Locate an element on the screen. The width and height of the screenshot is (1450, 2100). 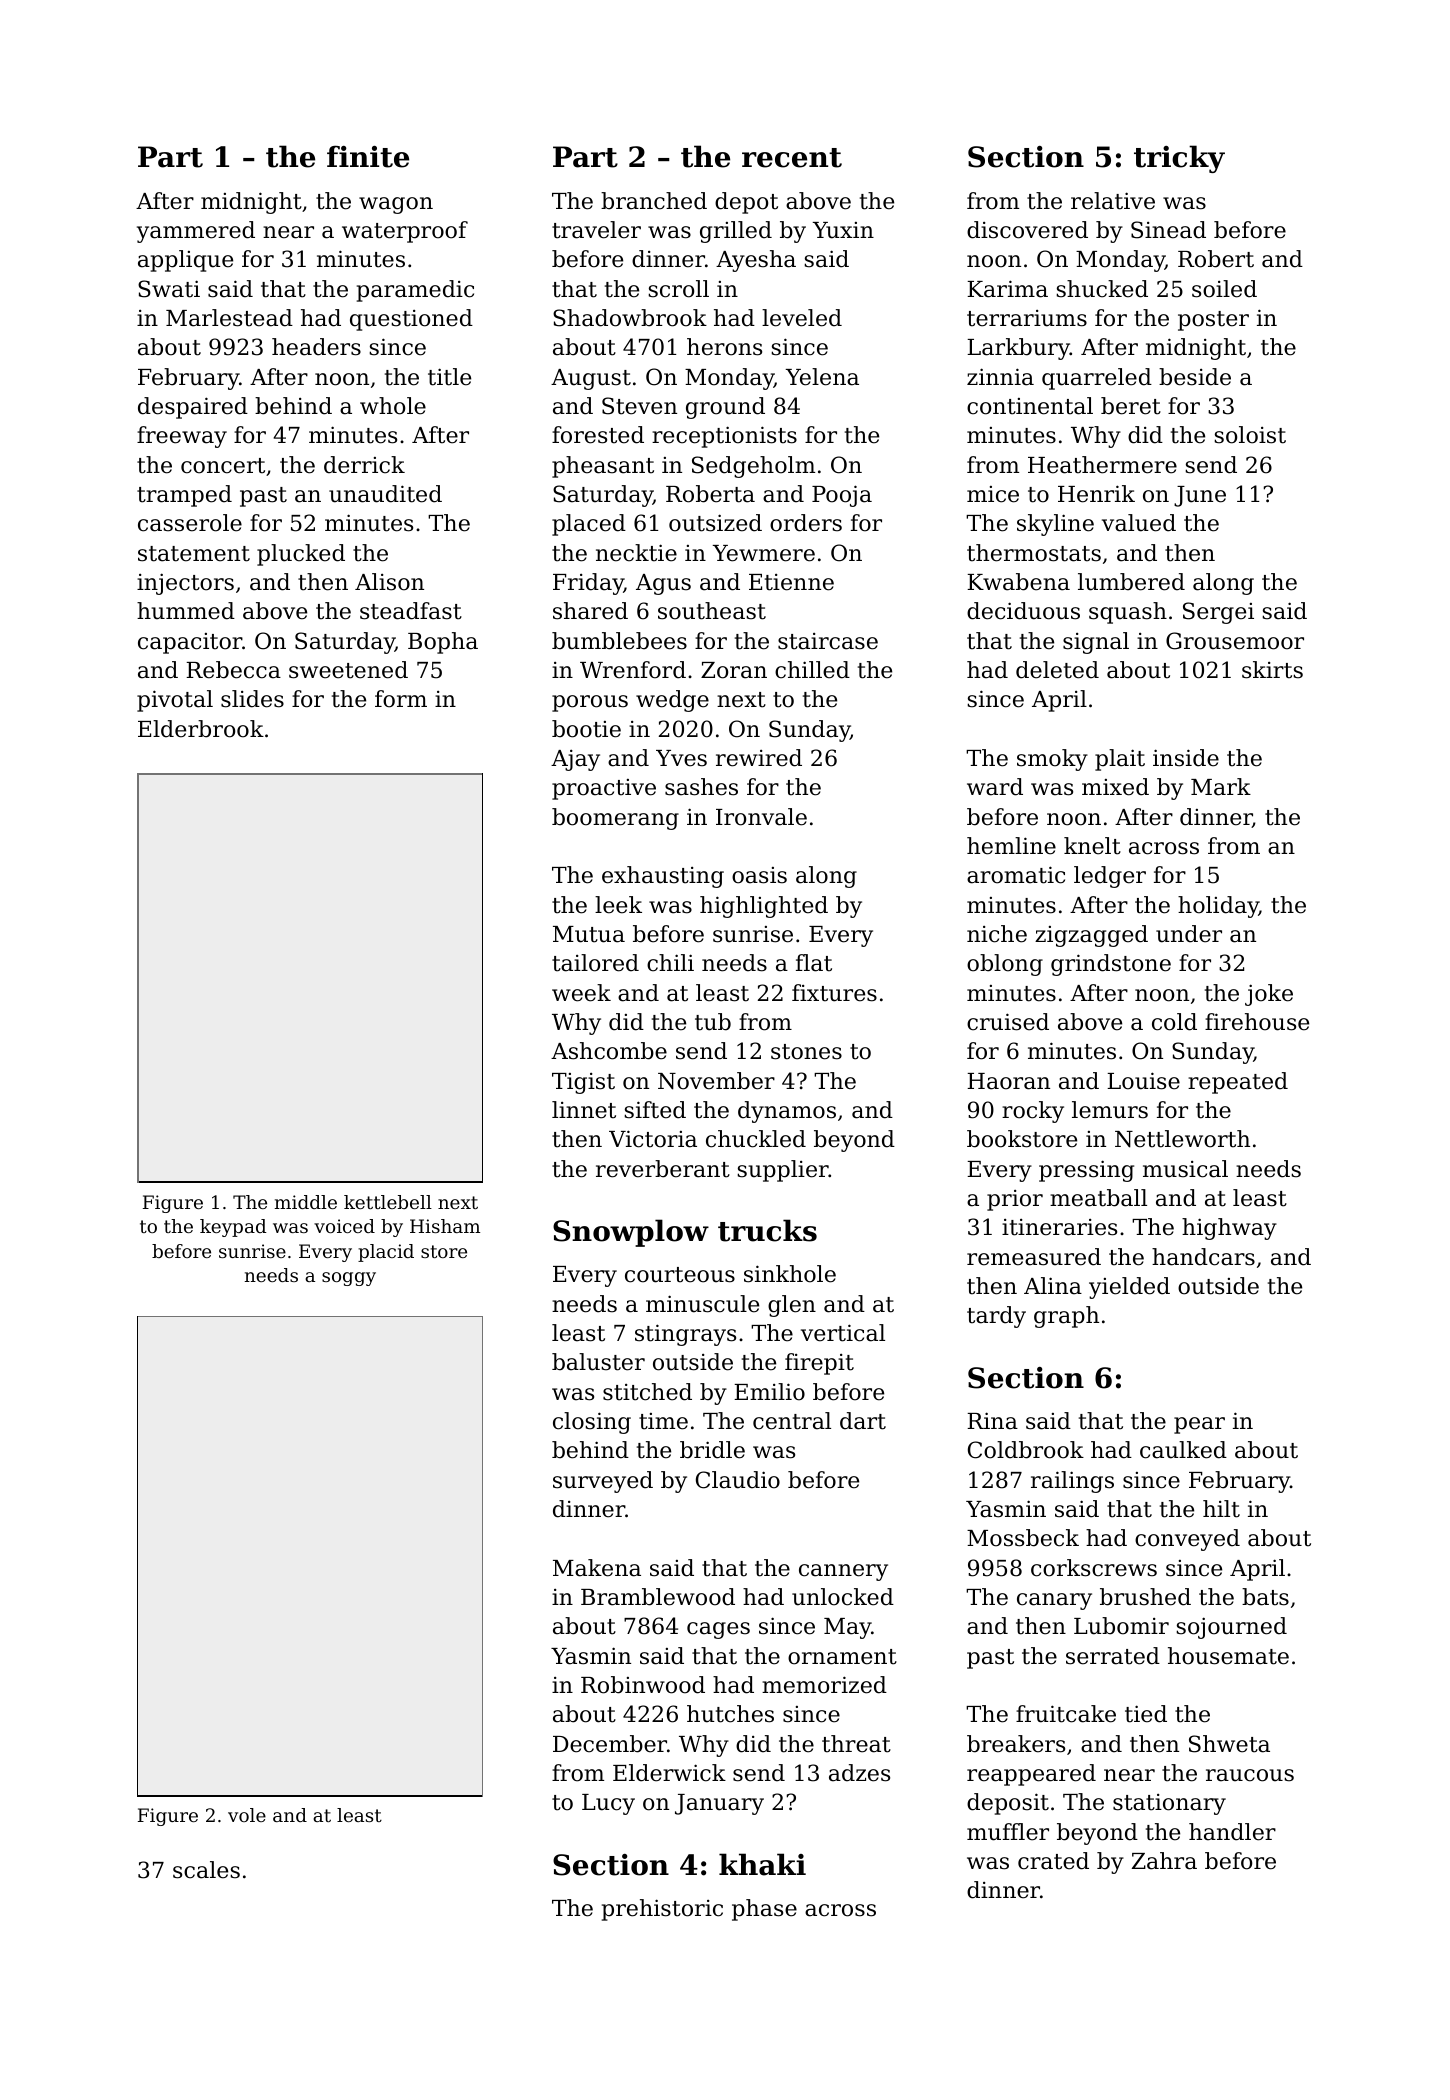
vertical is located at coordinates (843, 1333).
